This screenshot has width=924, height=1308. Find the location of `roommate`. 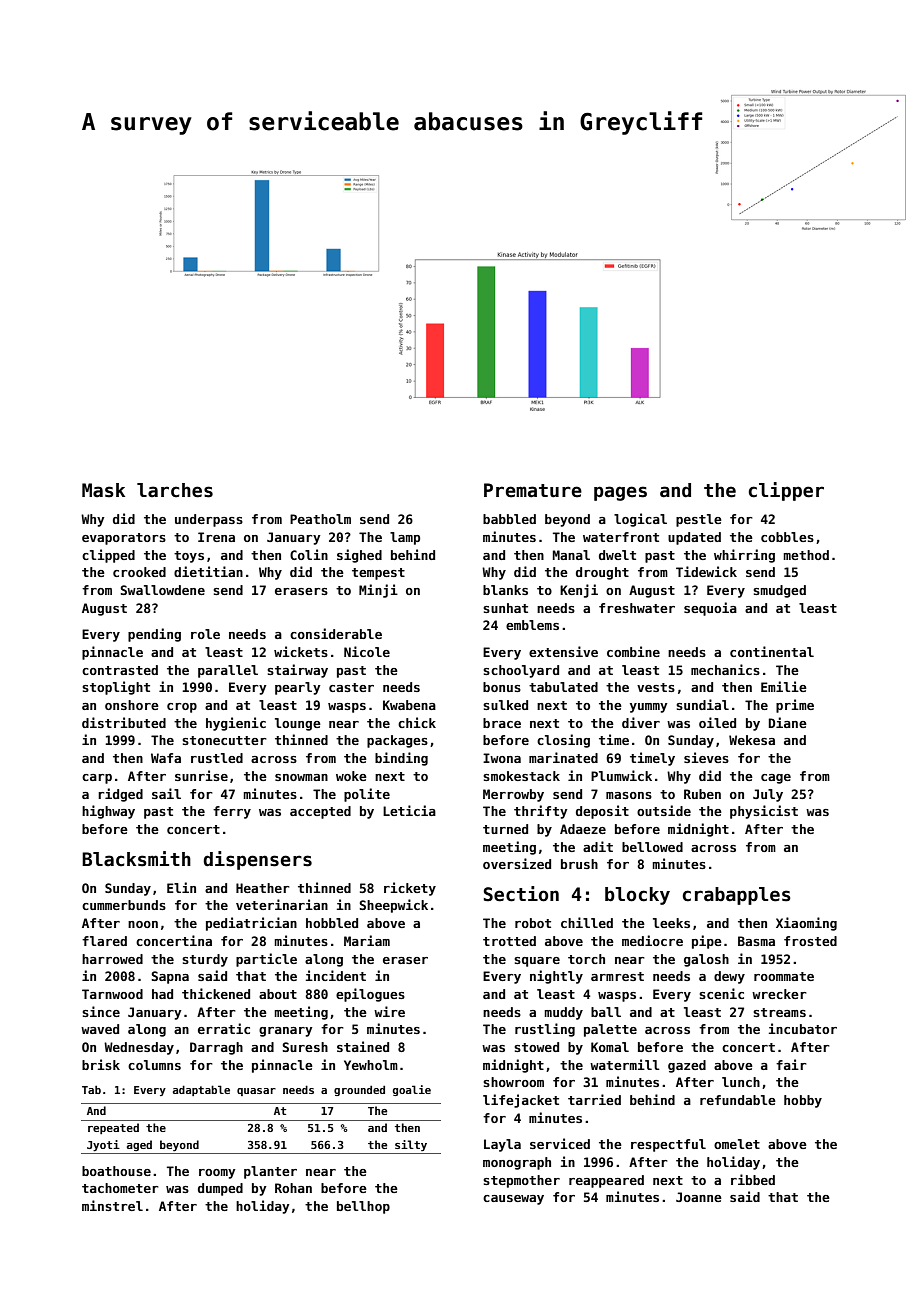

roommate is located at coordinates (784, 976).
